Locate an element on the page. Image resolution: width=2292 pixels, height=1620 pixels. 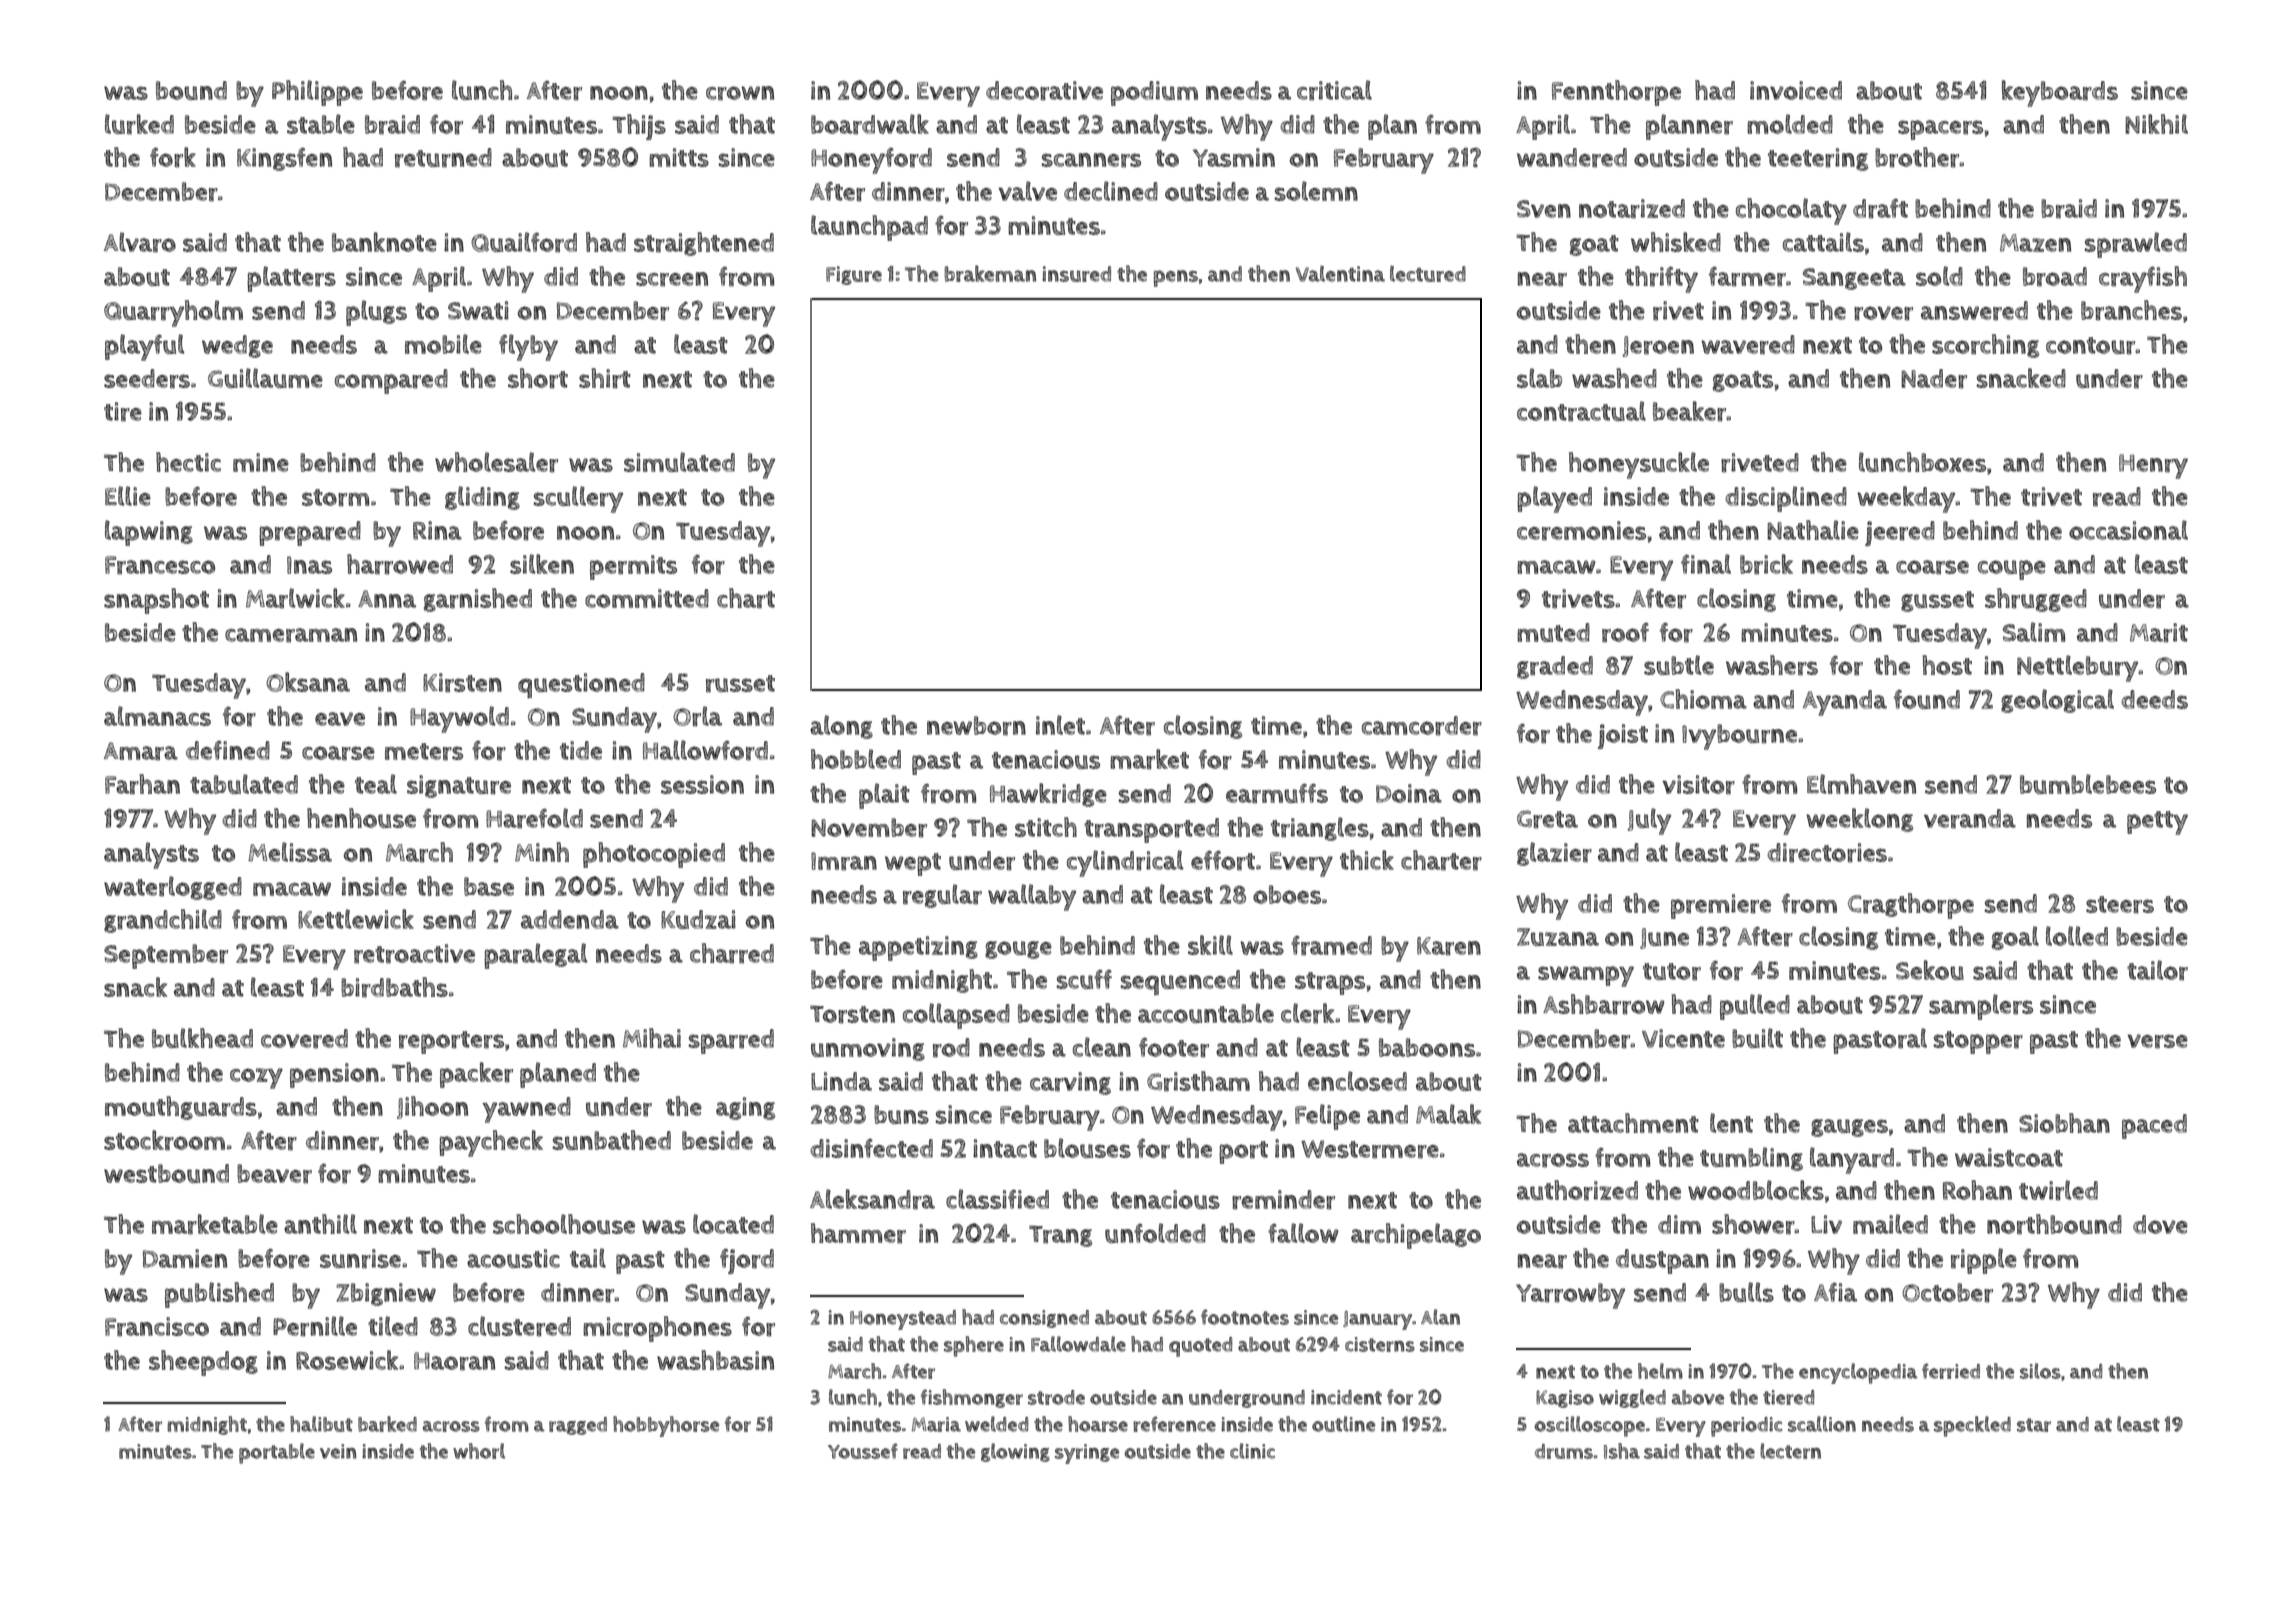
Mazen is located at coordinates (2035, 243).
